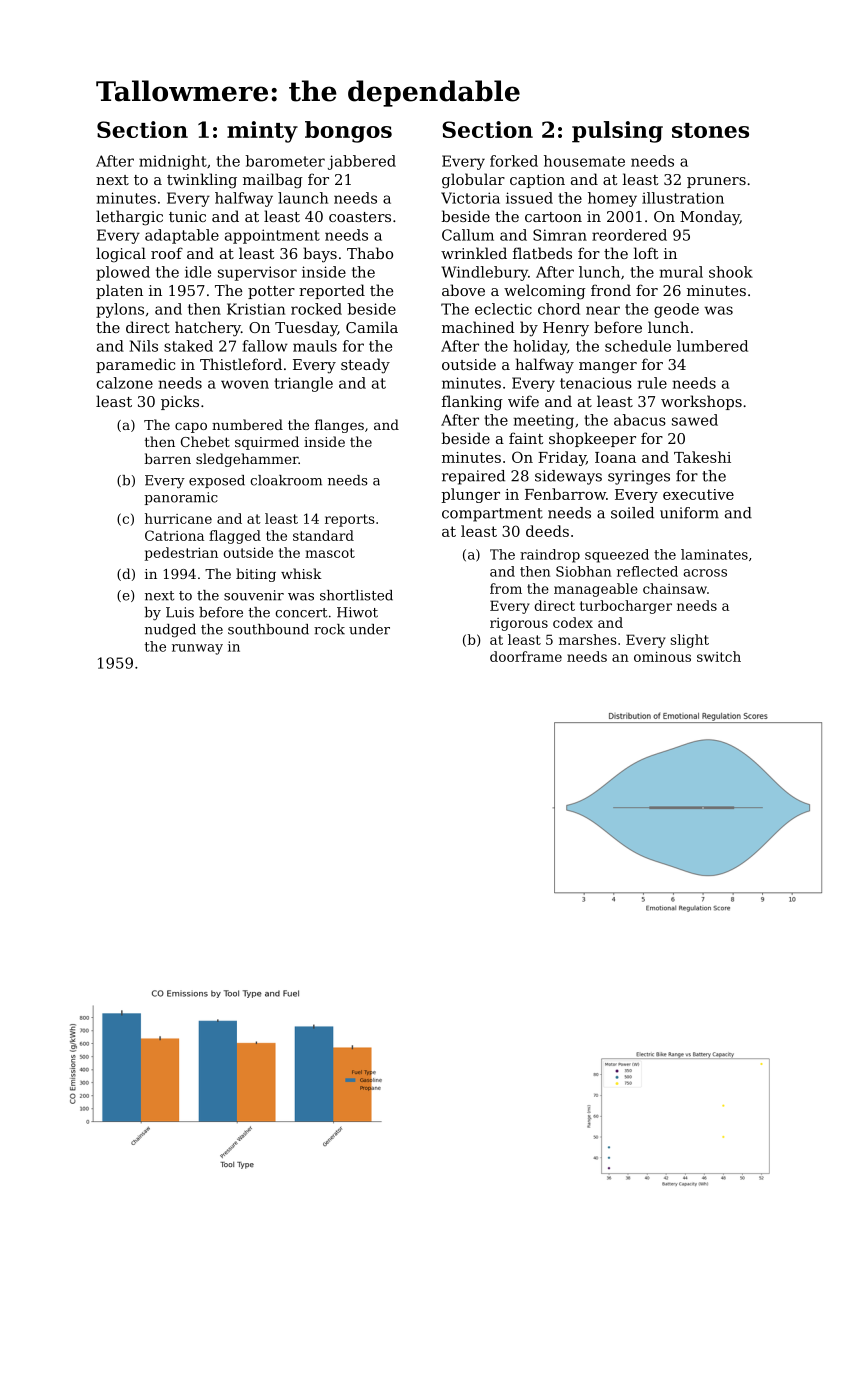 Image resolution: width=849 pixels, height=1400 pixels. I want to click on minty, so click(262, 132).
